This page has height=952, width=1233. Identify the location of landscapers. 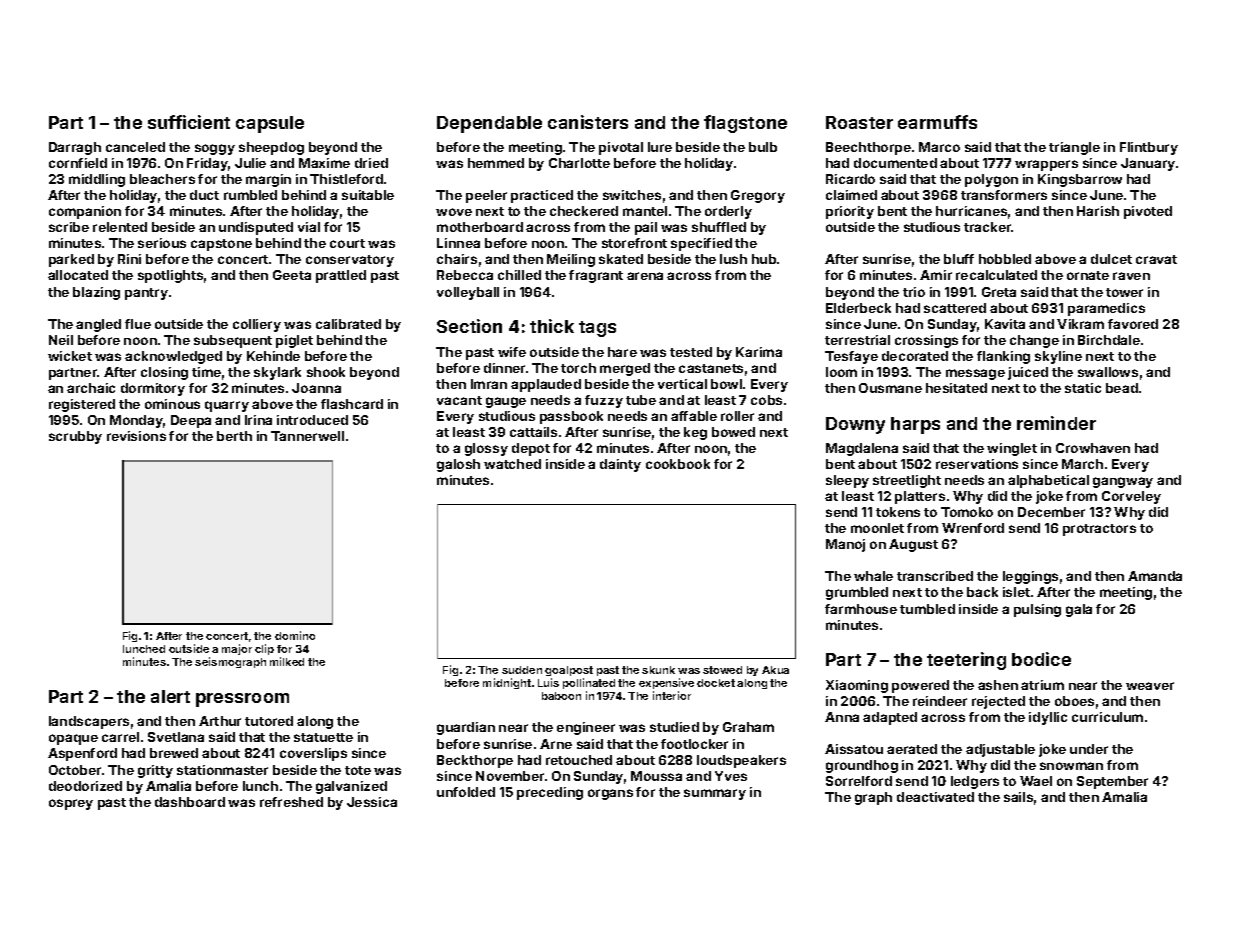
(89, 722).
